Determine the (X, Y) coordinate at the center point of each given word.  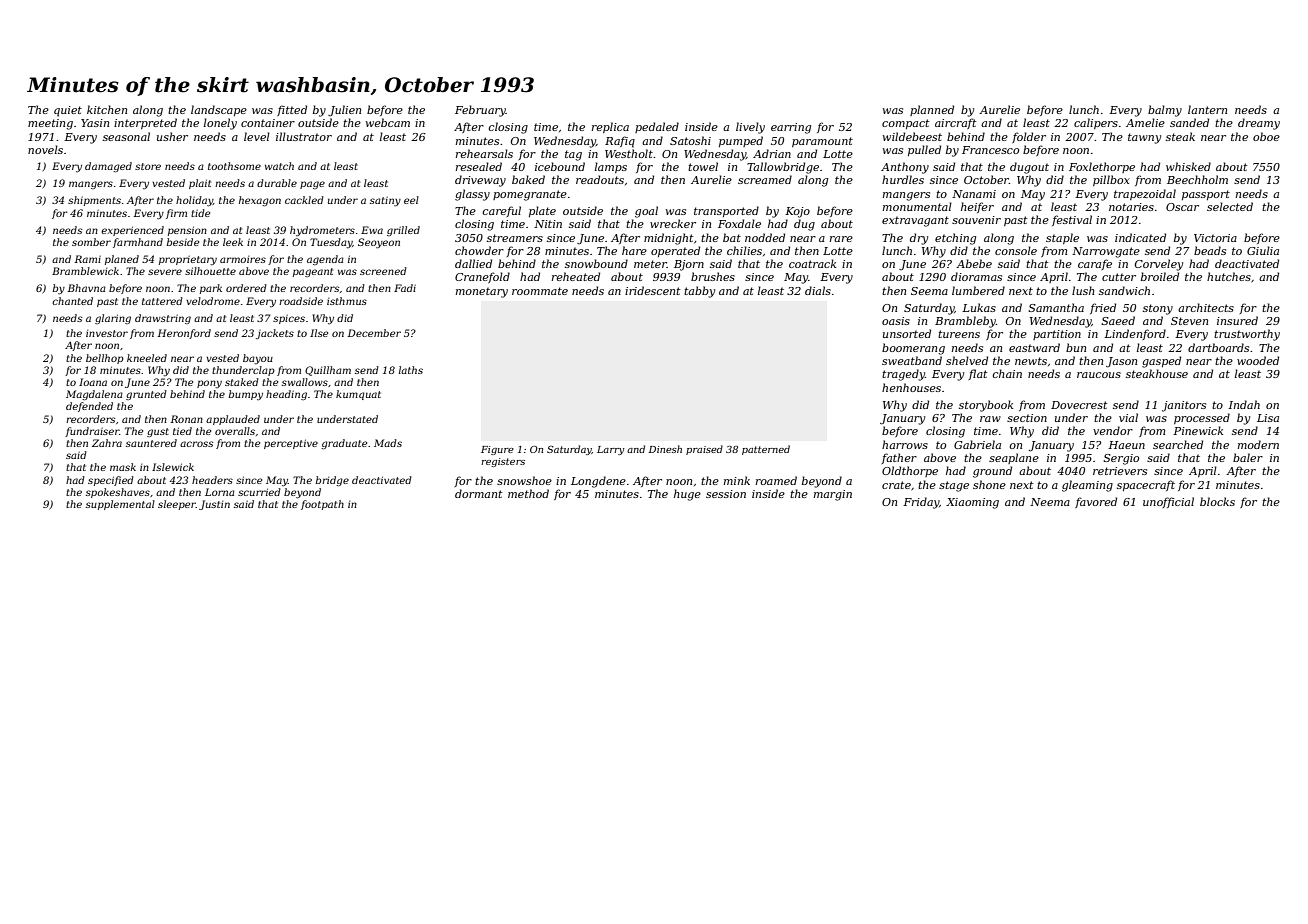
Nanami (974, 194)
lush (1083, 290)
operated (675, 251)
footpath (322, 505)
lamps (611, 167)
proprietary (188, 261)
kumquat (358, 395)
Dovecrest (1079, 405)
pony (209, 384)
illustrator (304, 136)
